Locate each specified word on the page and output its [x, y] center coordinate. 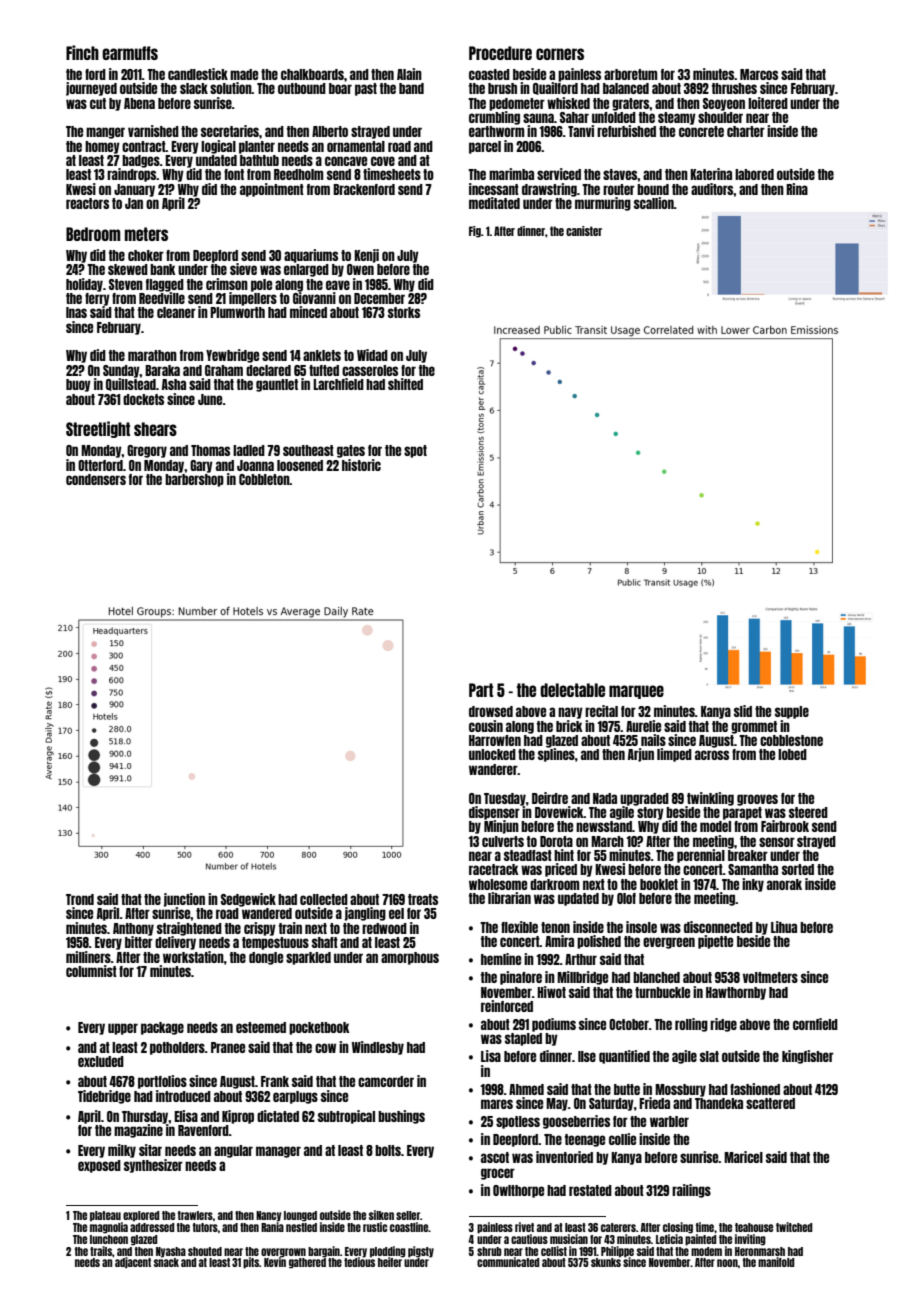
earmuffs [130, 53]
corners [560, 54]
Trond [80, 899]
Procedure [500, 53]
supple [792, 712]
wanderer [493, 769]
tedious [359, 1262]
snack [166, 1262]
